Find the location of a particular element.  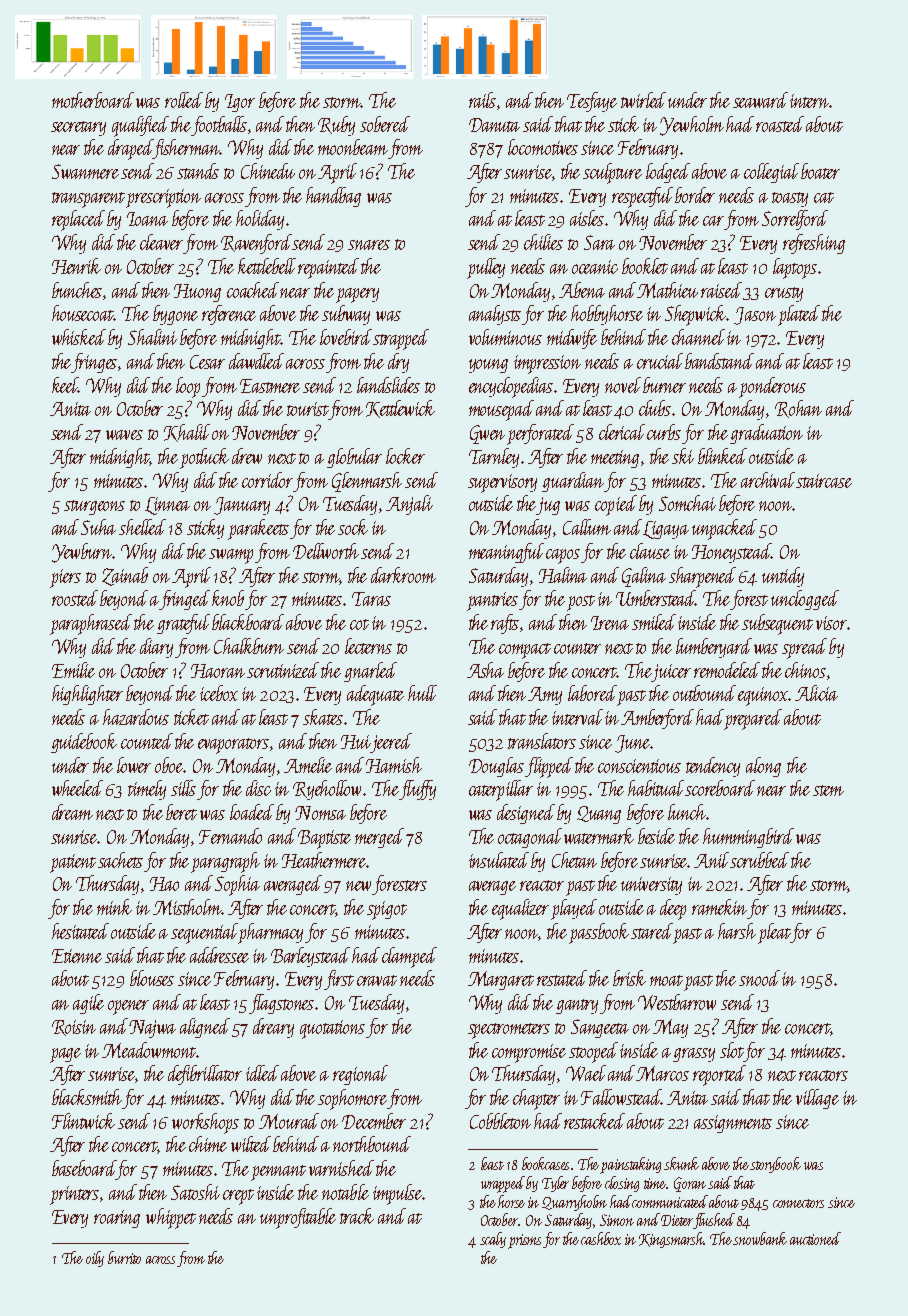

globular is located at coordinates (354, 458).
